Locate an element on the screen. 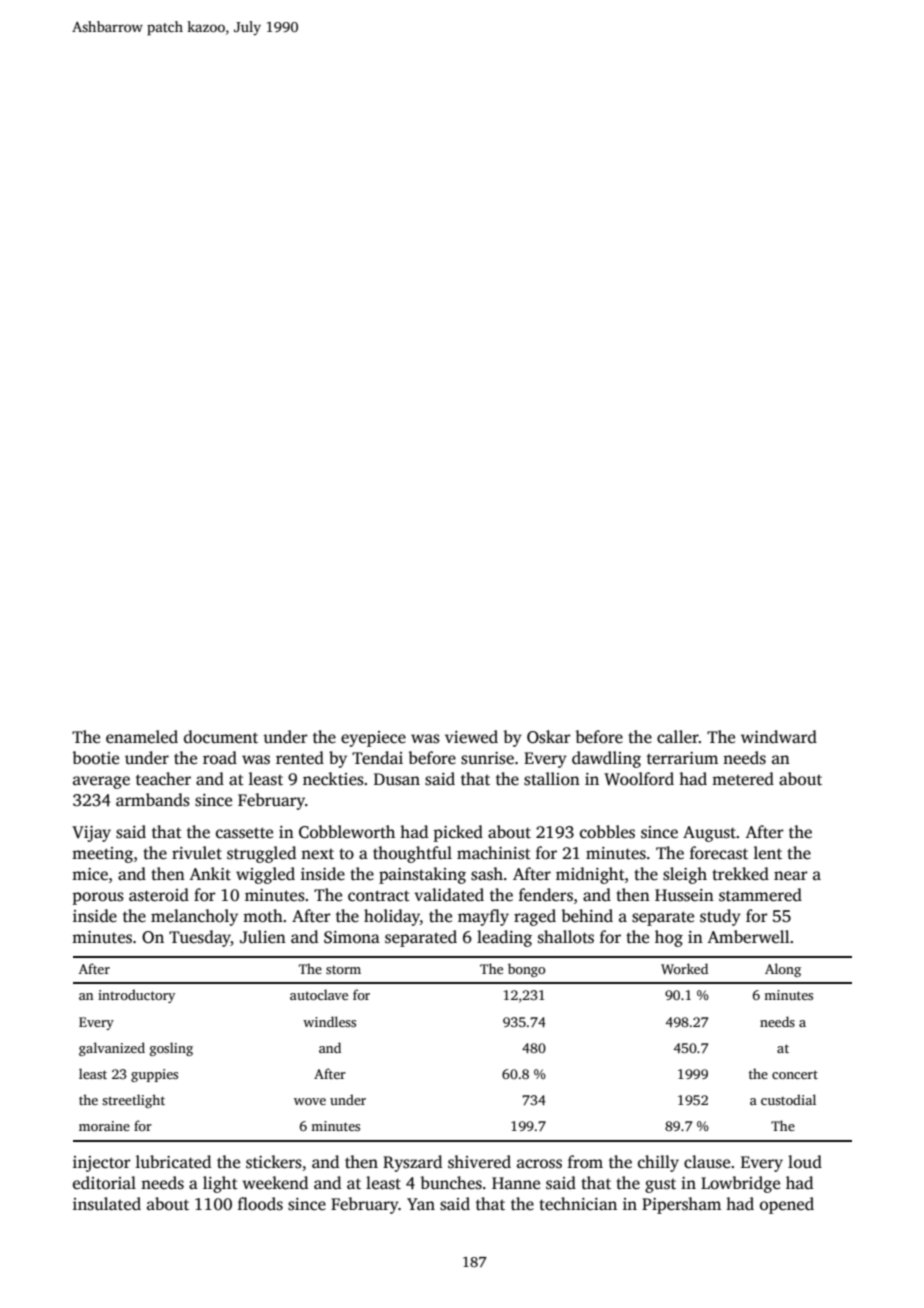  lent is located at coordinates (768, 852).
